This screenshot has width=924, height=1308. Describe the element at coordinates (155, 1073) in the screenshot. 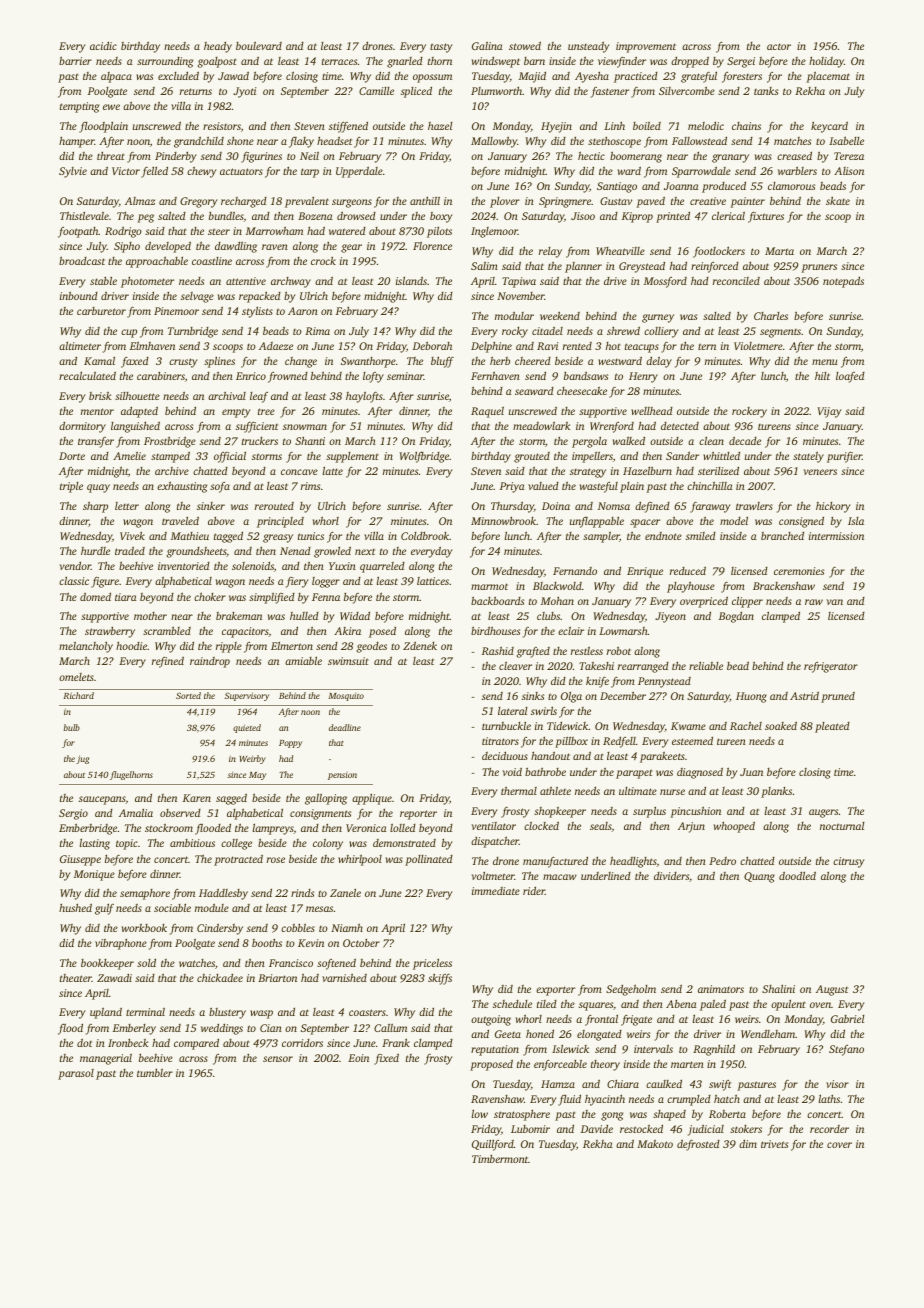

I see `tumbler` at that location.
